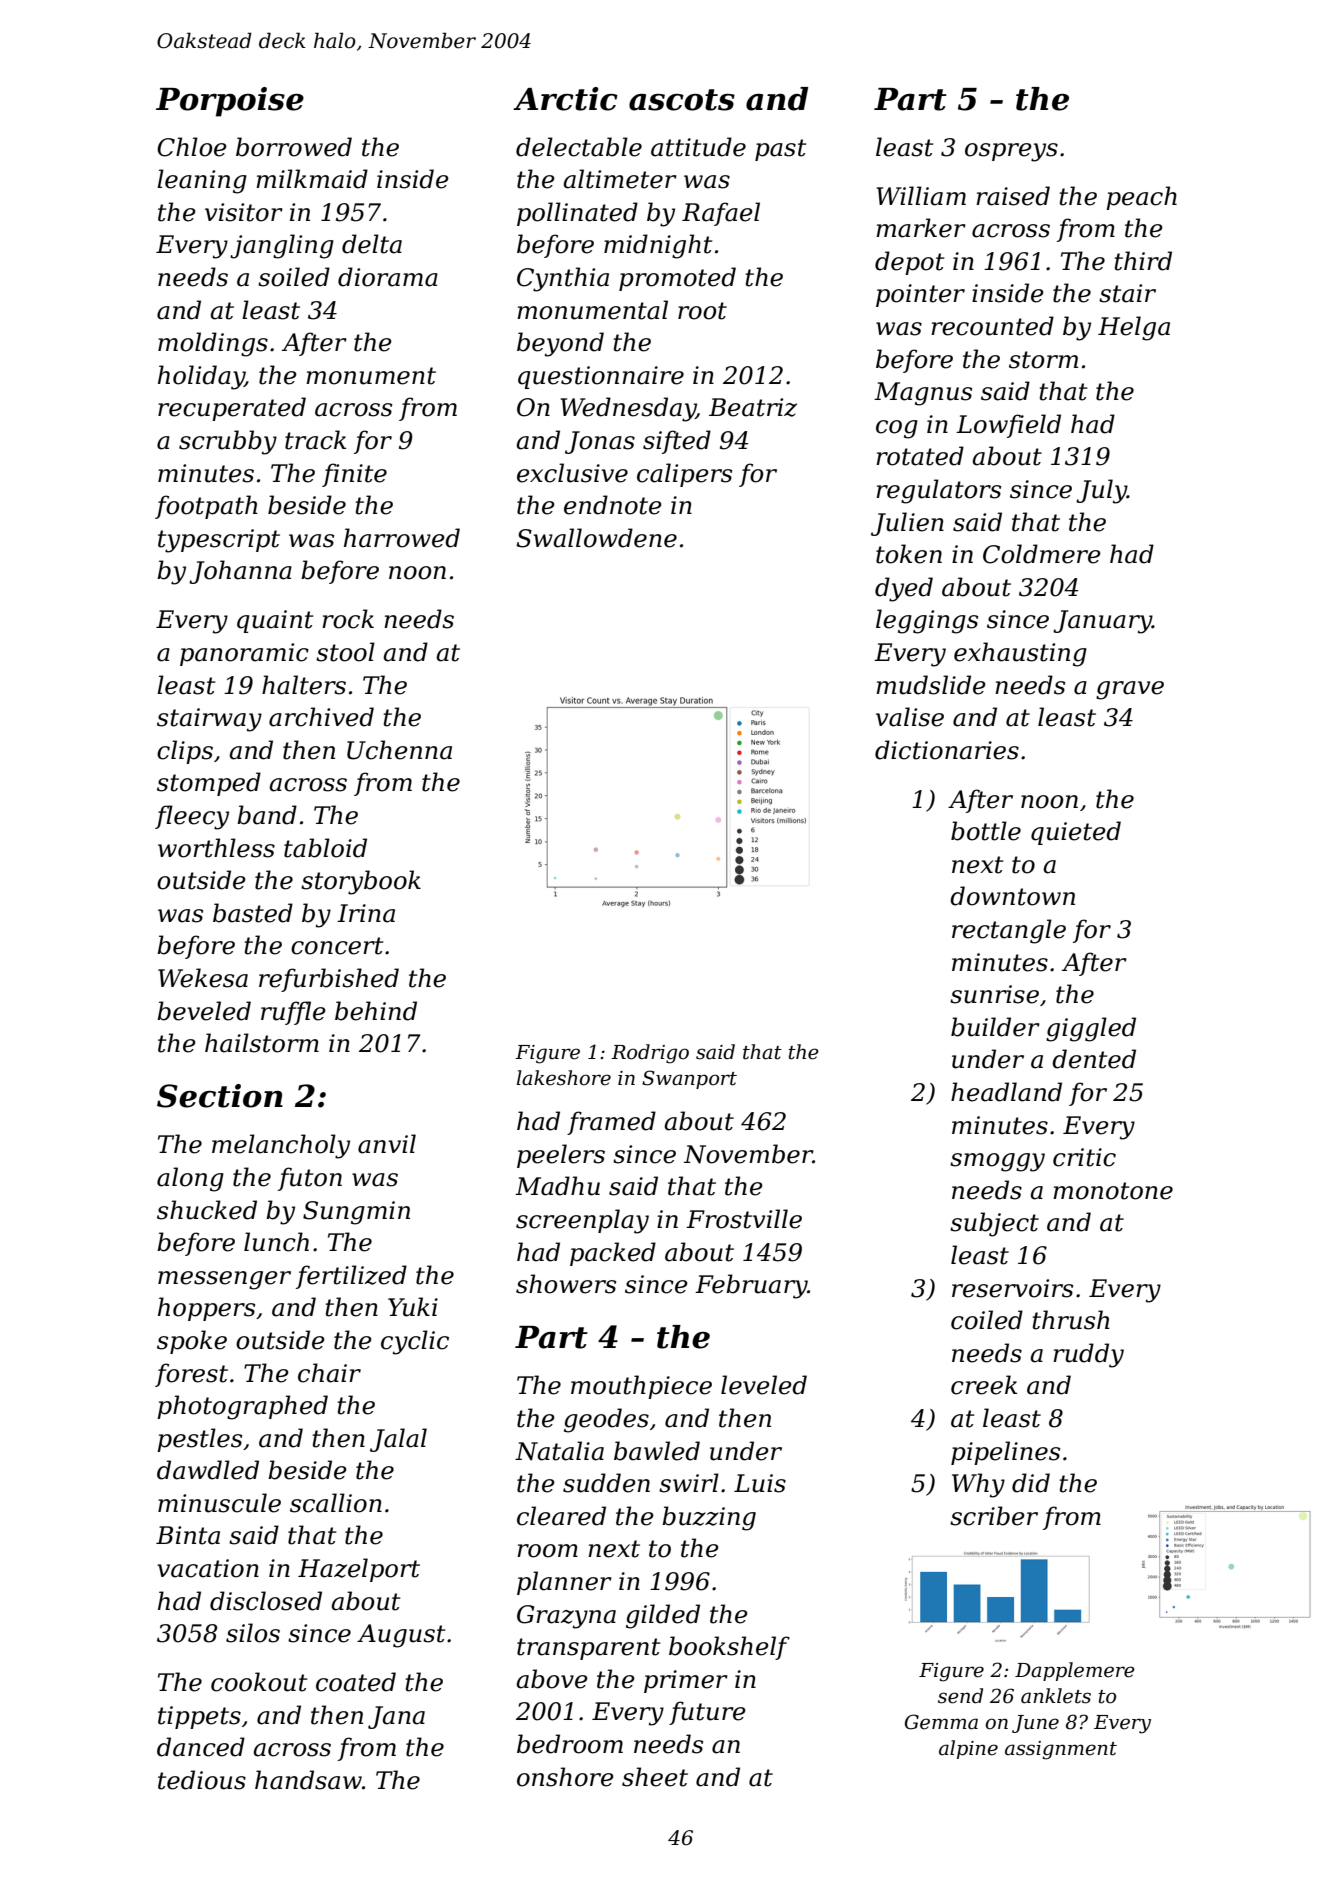  Describe the element at coordinates (1011, 152) in the screenshot. I see `ospreys` at that location.
